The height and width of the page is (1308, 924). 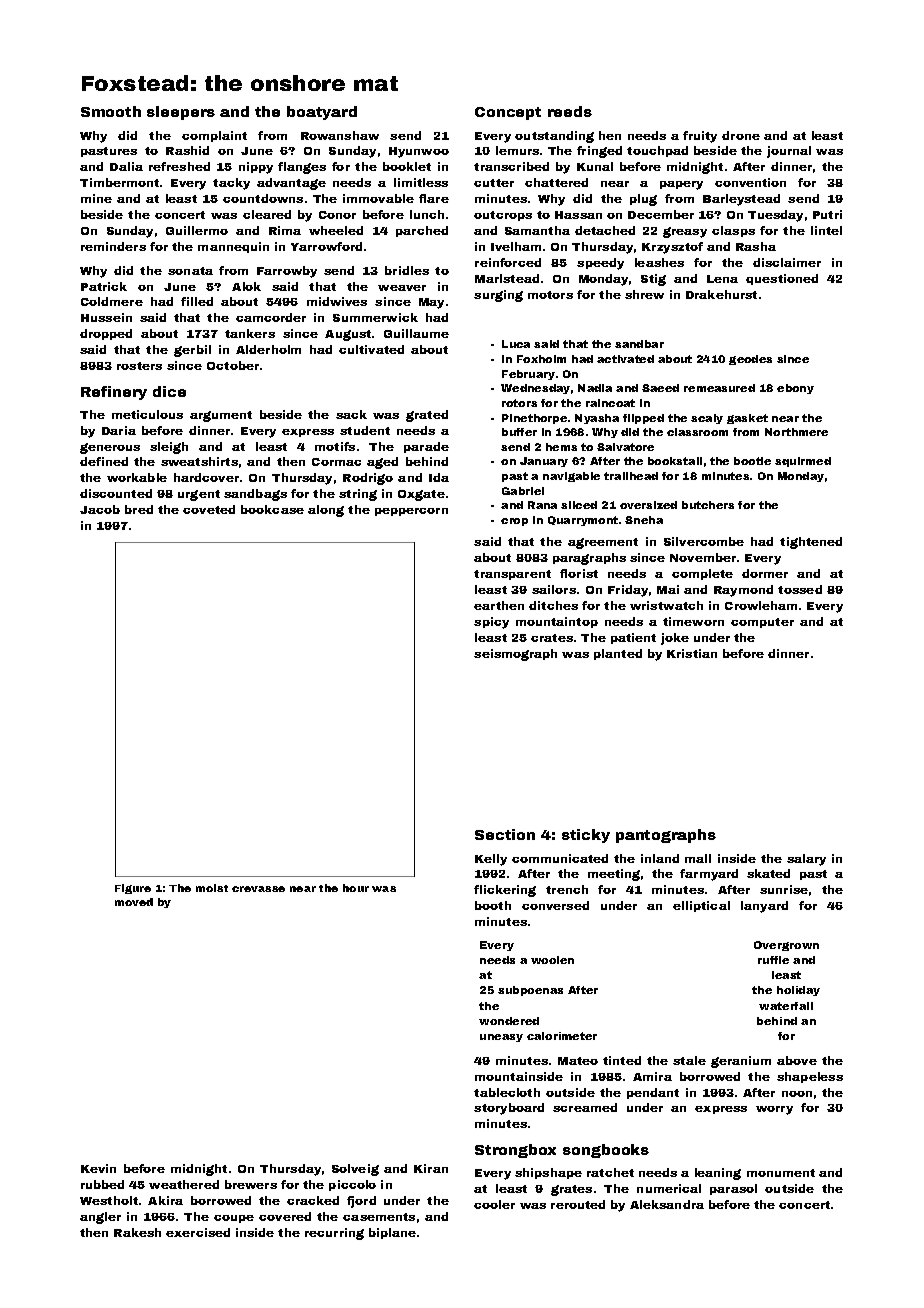 What do you see at coordinates (411, 512) in the page?
I see `peppercorn` at bounding box center [411, 512].
